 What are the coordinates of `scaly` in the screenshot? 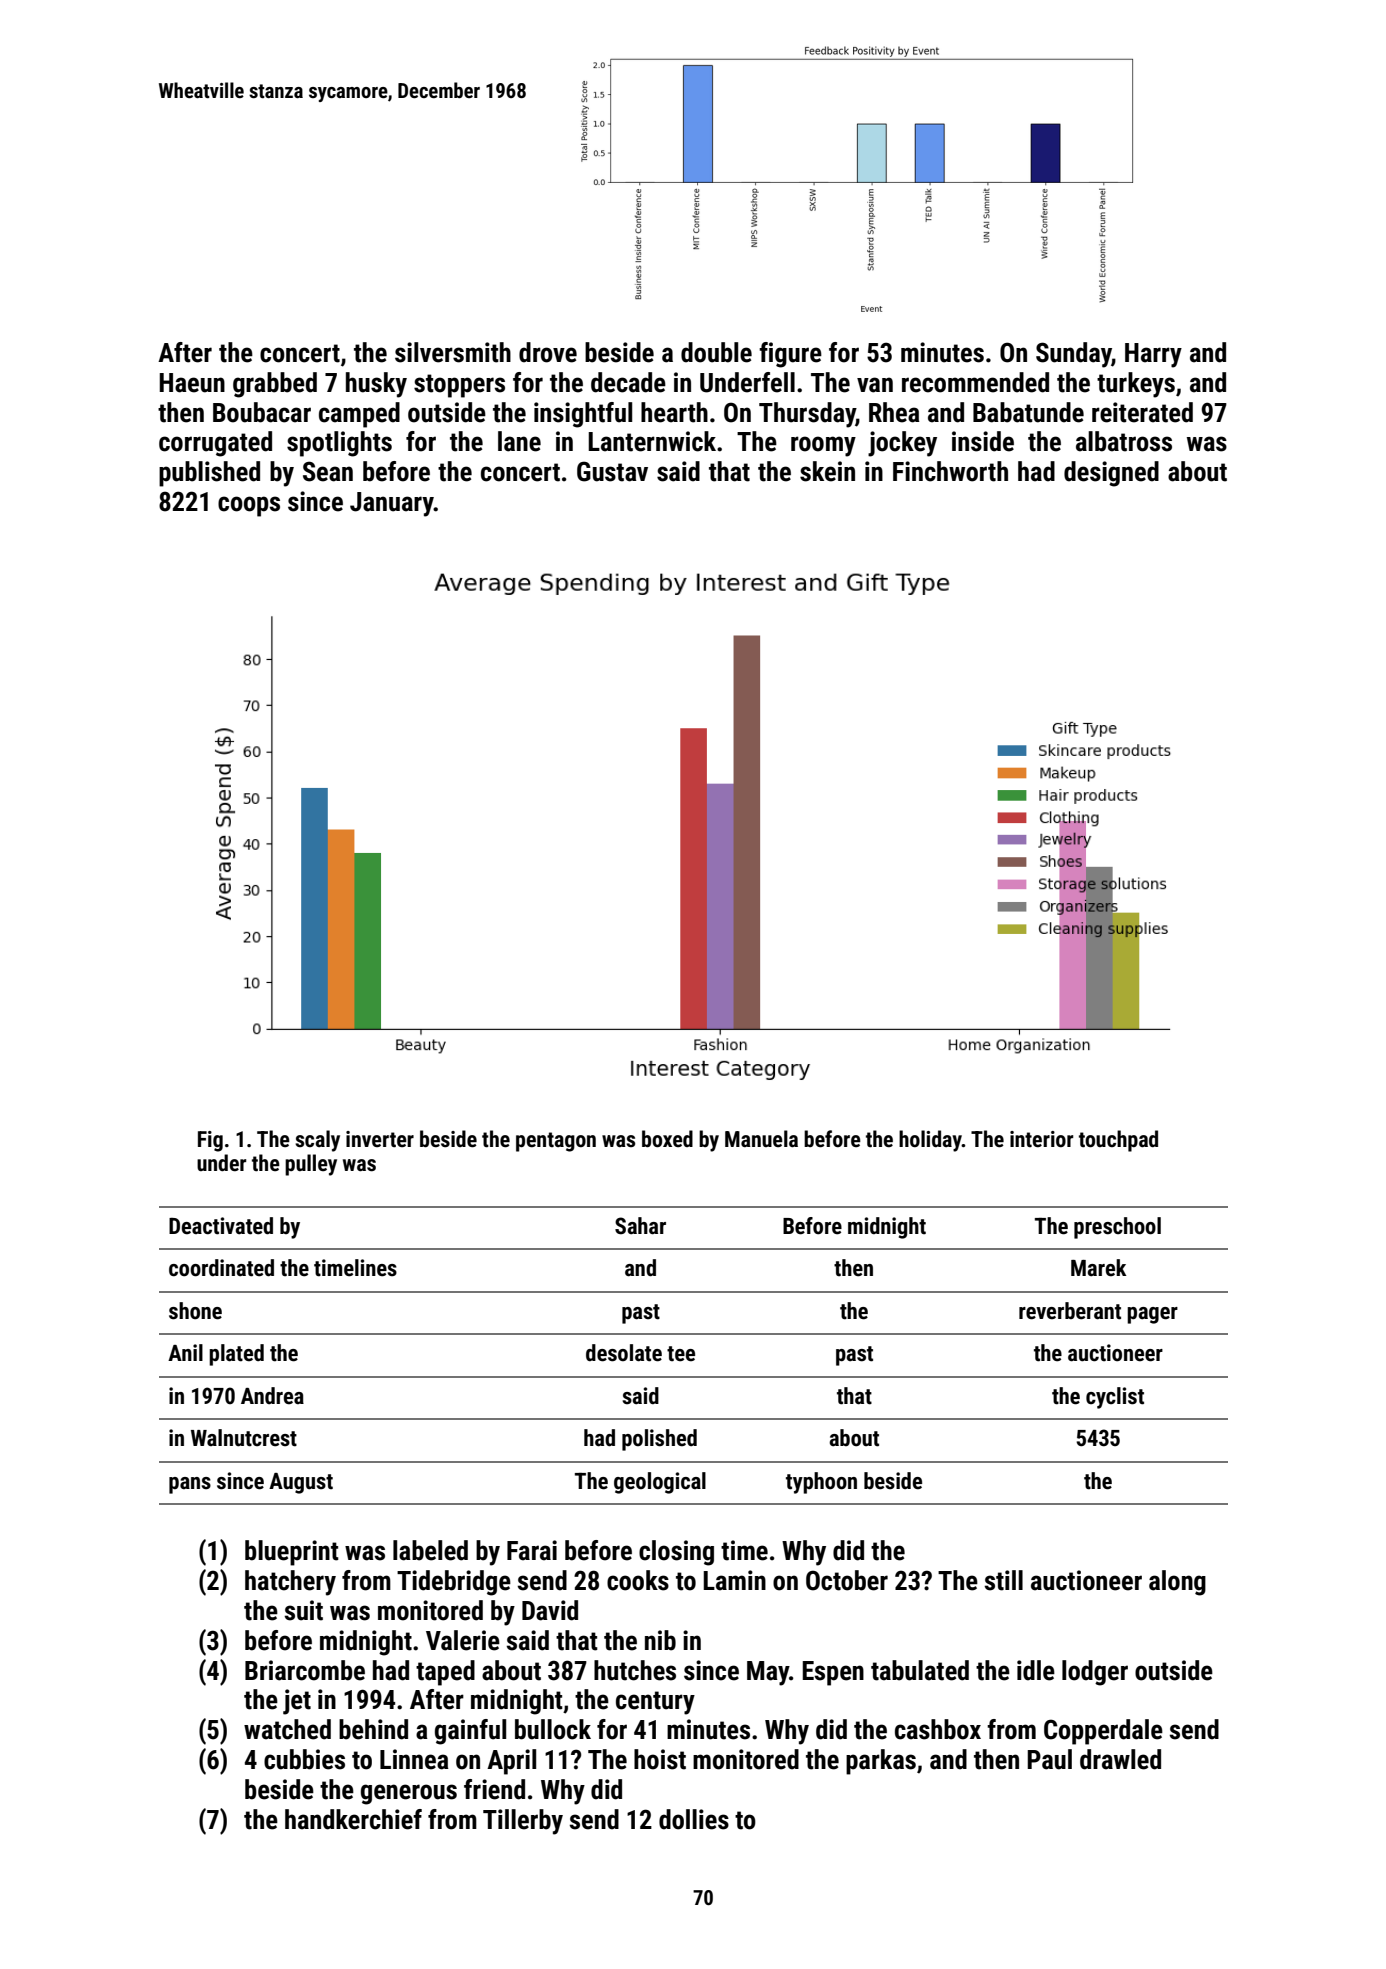 It's located at (317, 1141).
